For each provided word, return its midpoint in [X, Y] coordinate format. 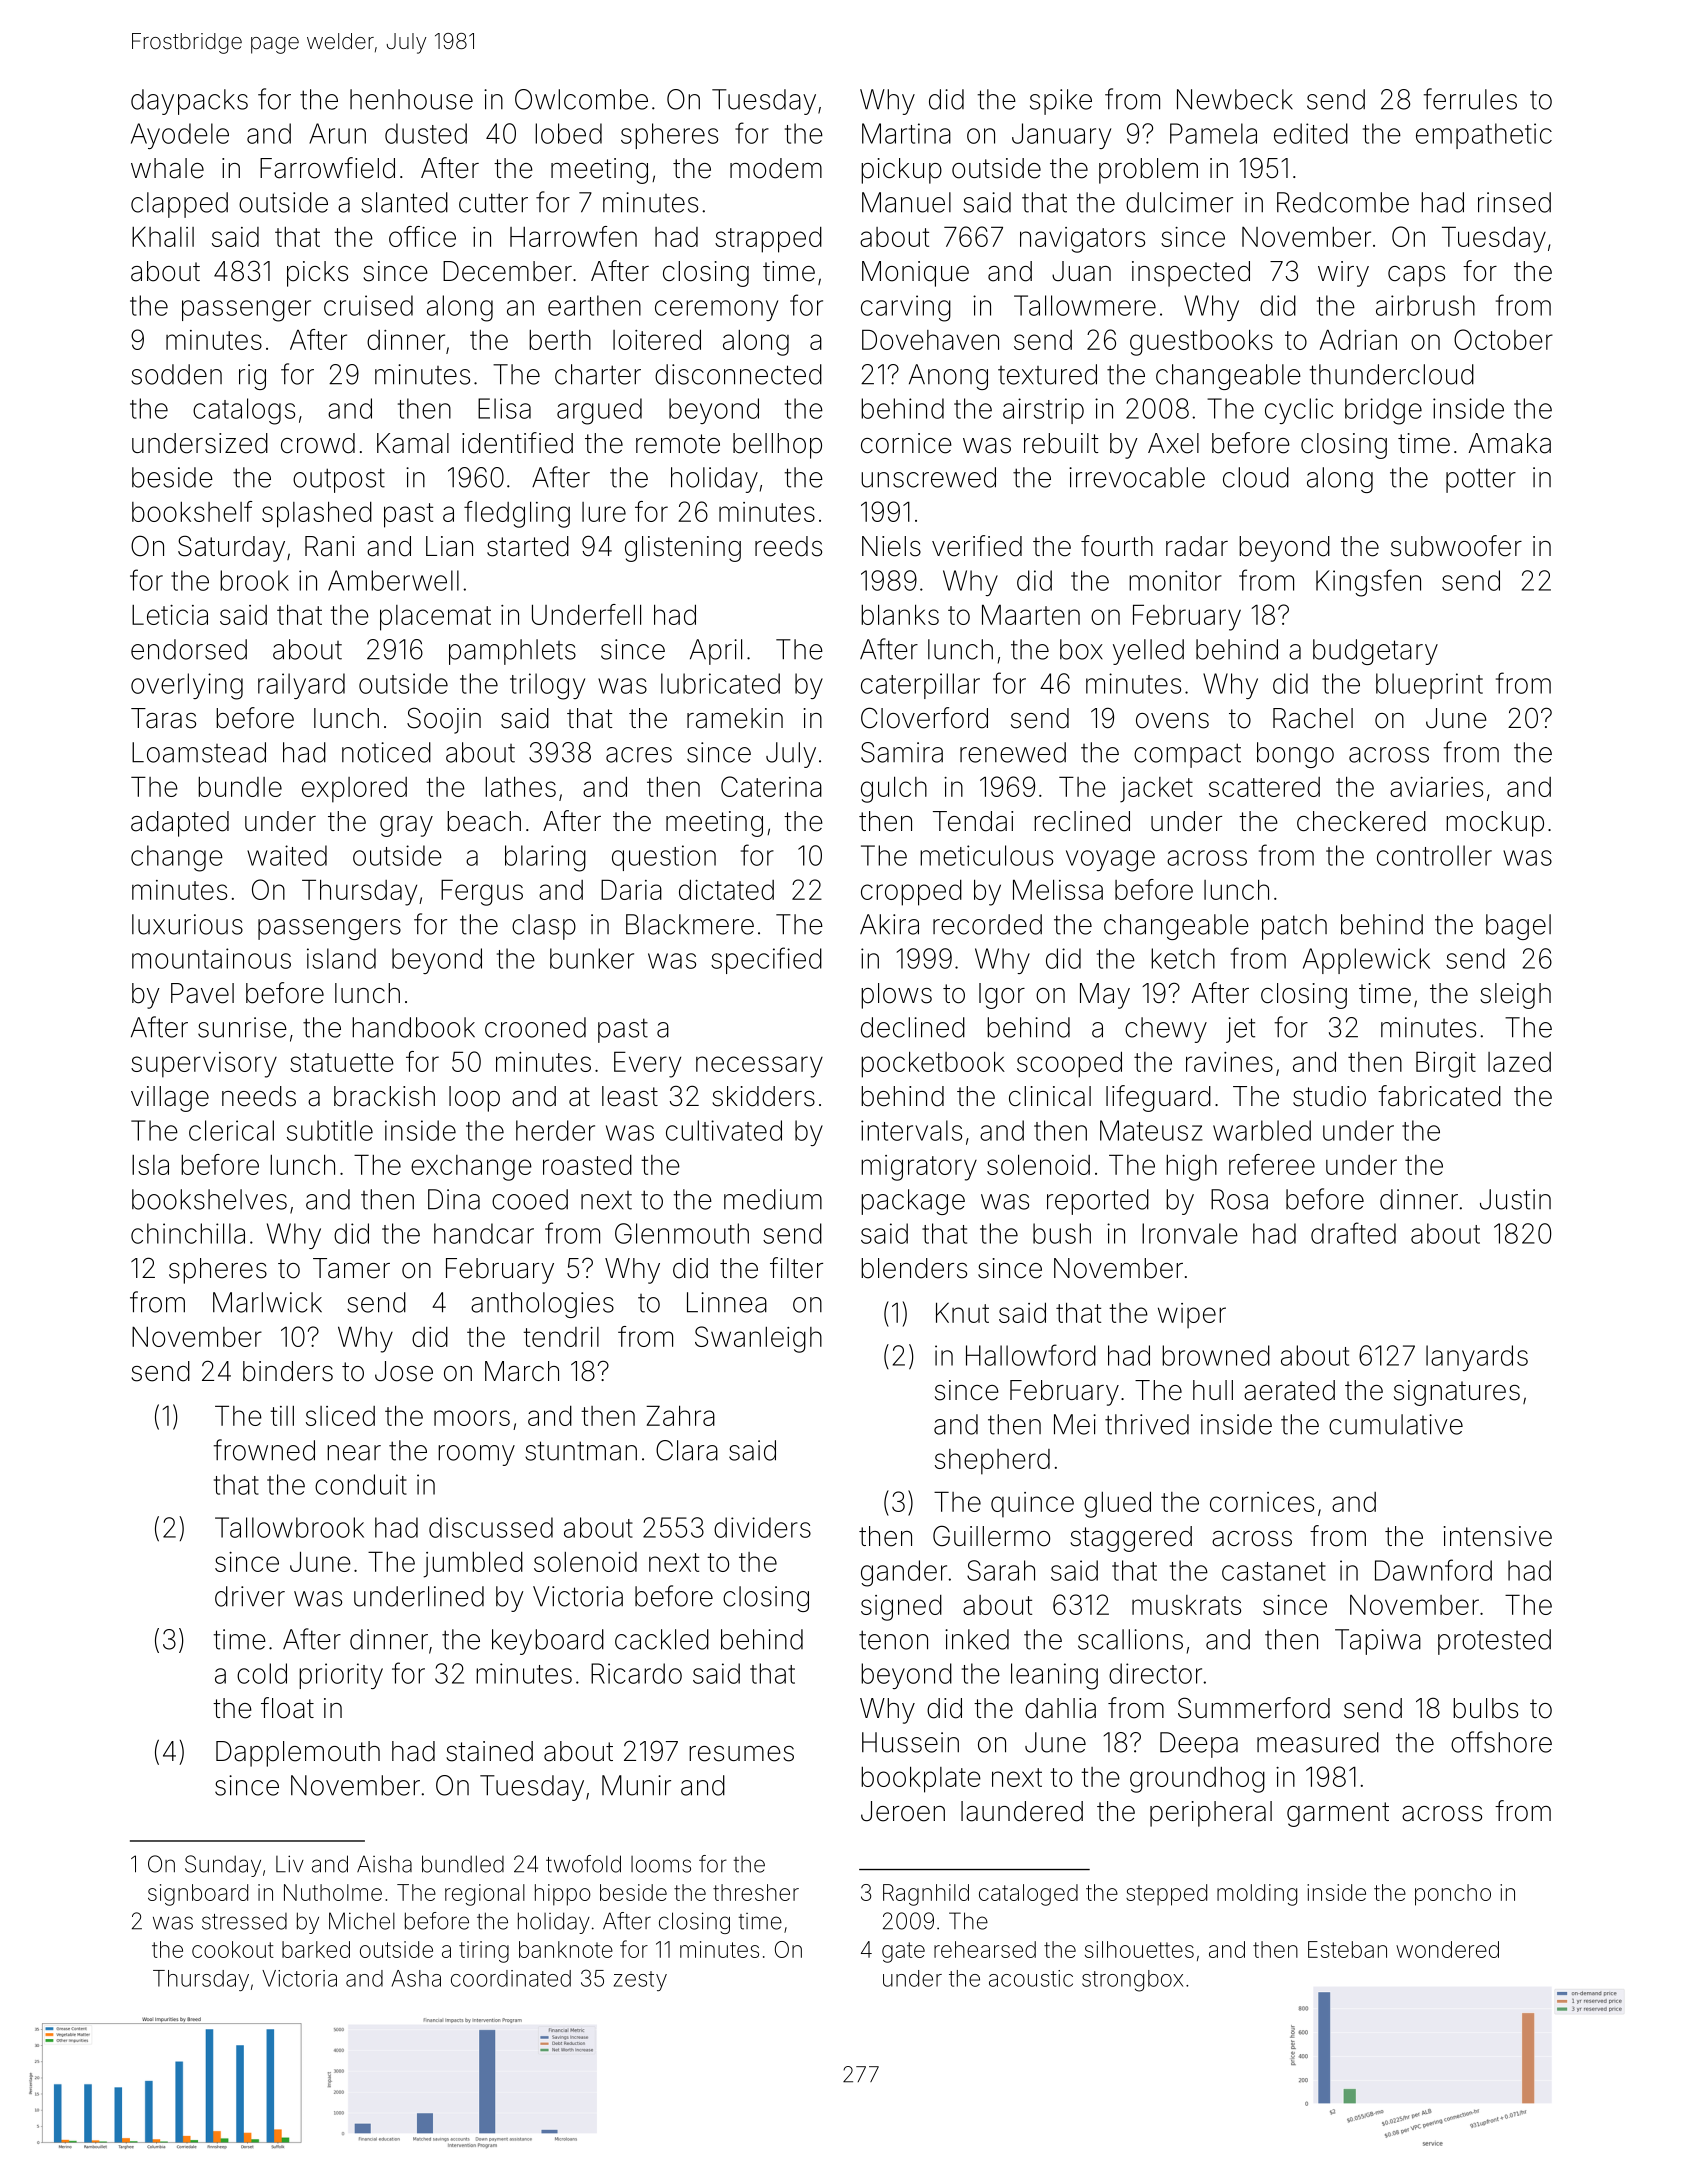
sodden [176, 374]
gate [903, 1952]
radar [1197, 546]
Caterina [771, 786]
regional [485, 1895]
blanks [900, 614]
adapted [180, 824]
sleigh [1515, 996]
